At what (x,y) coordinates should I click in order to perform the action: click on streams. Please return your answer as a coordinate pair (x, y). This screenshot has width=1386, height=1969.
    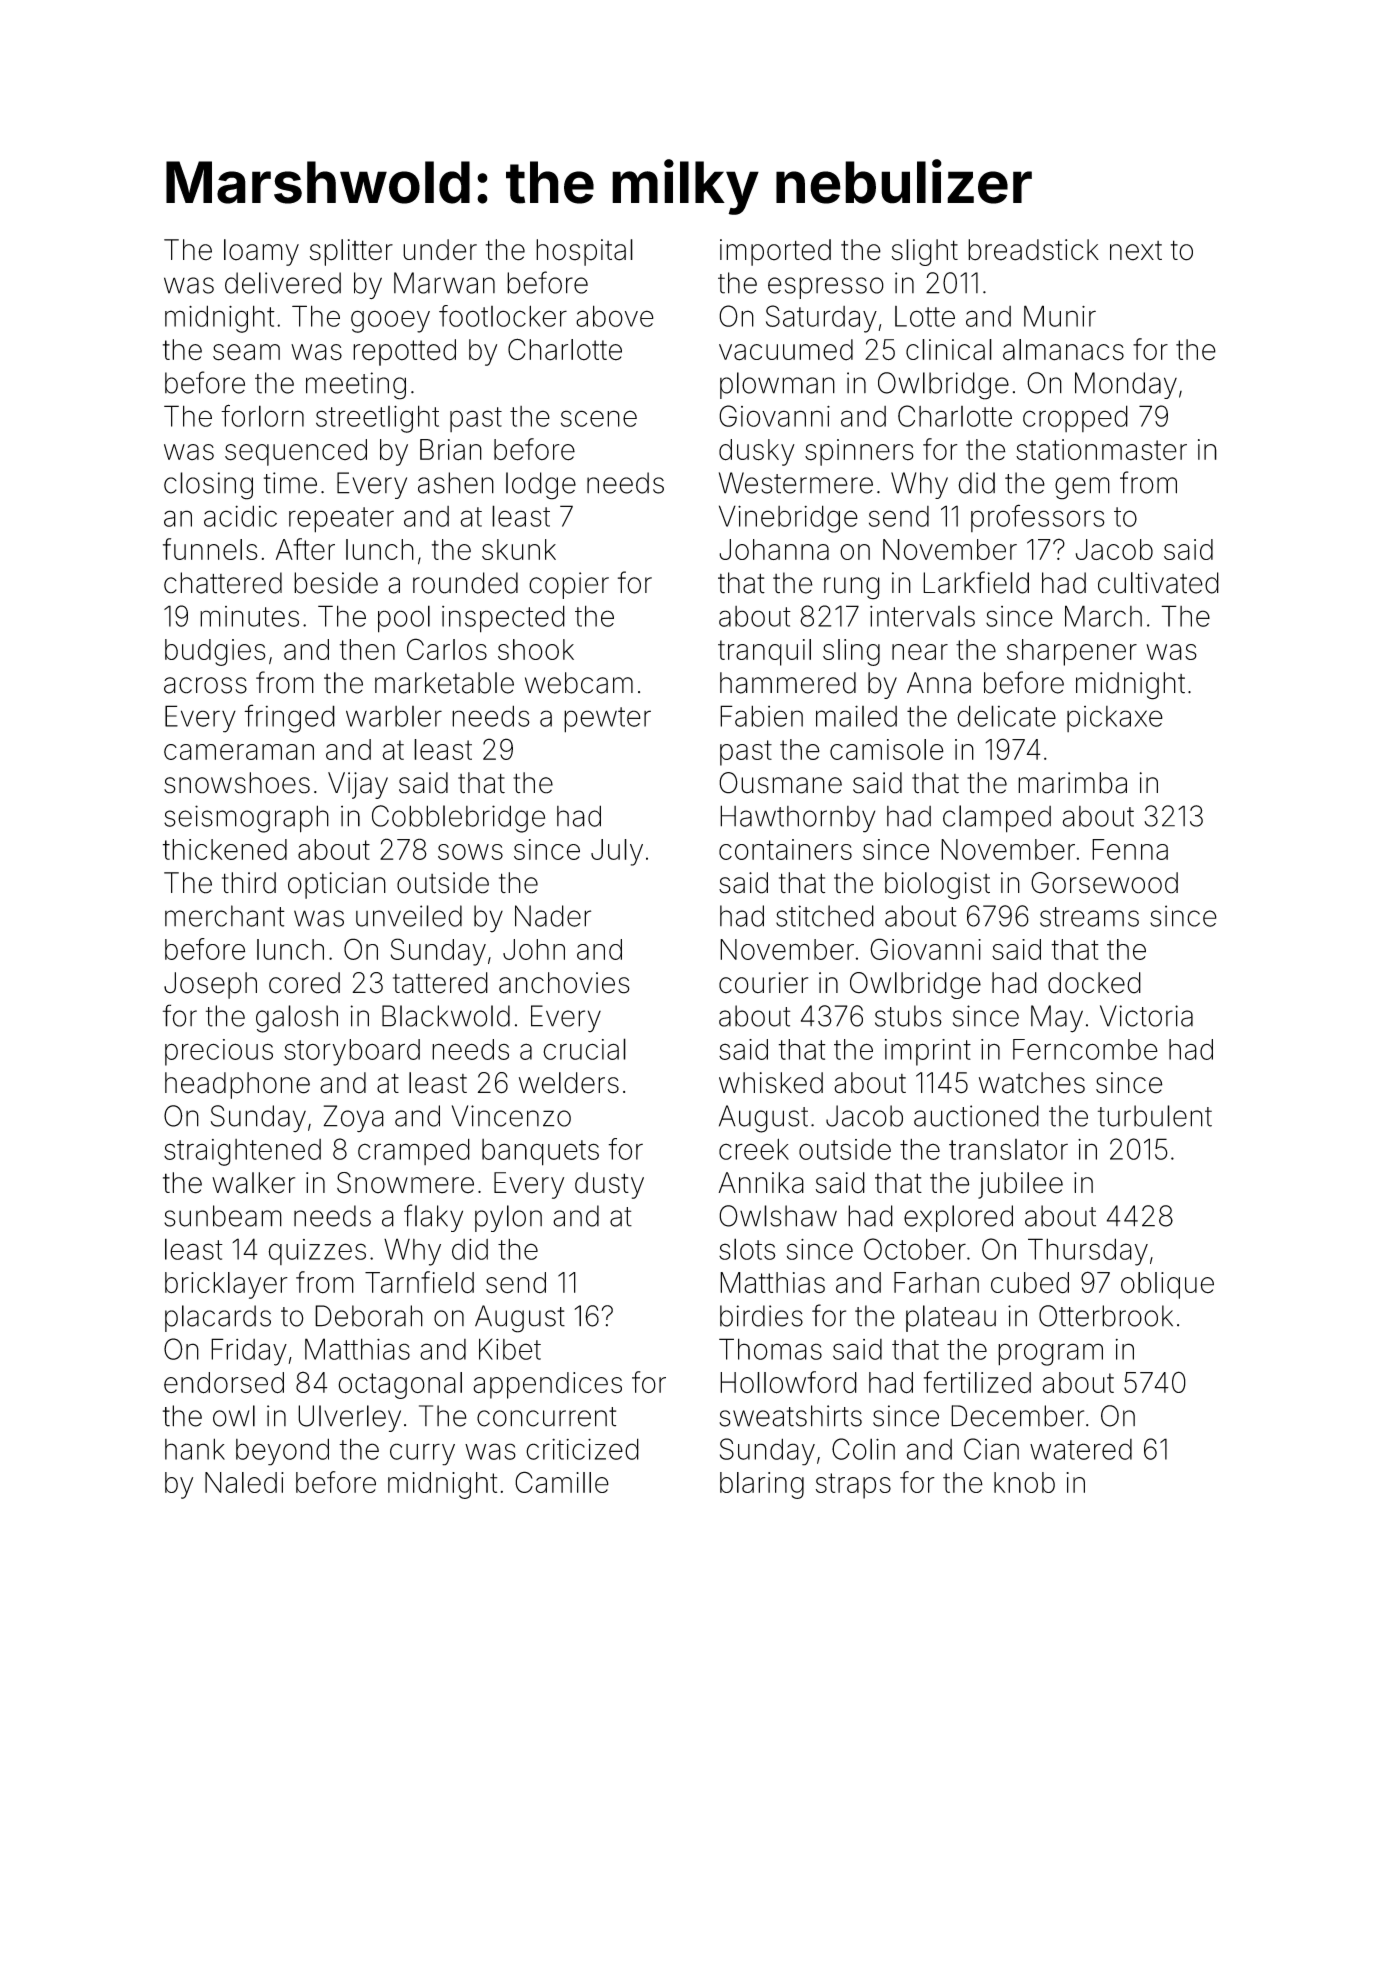
    Looking at the image, I should click on (1089, 917).
